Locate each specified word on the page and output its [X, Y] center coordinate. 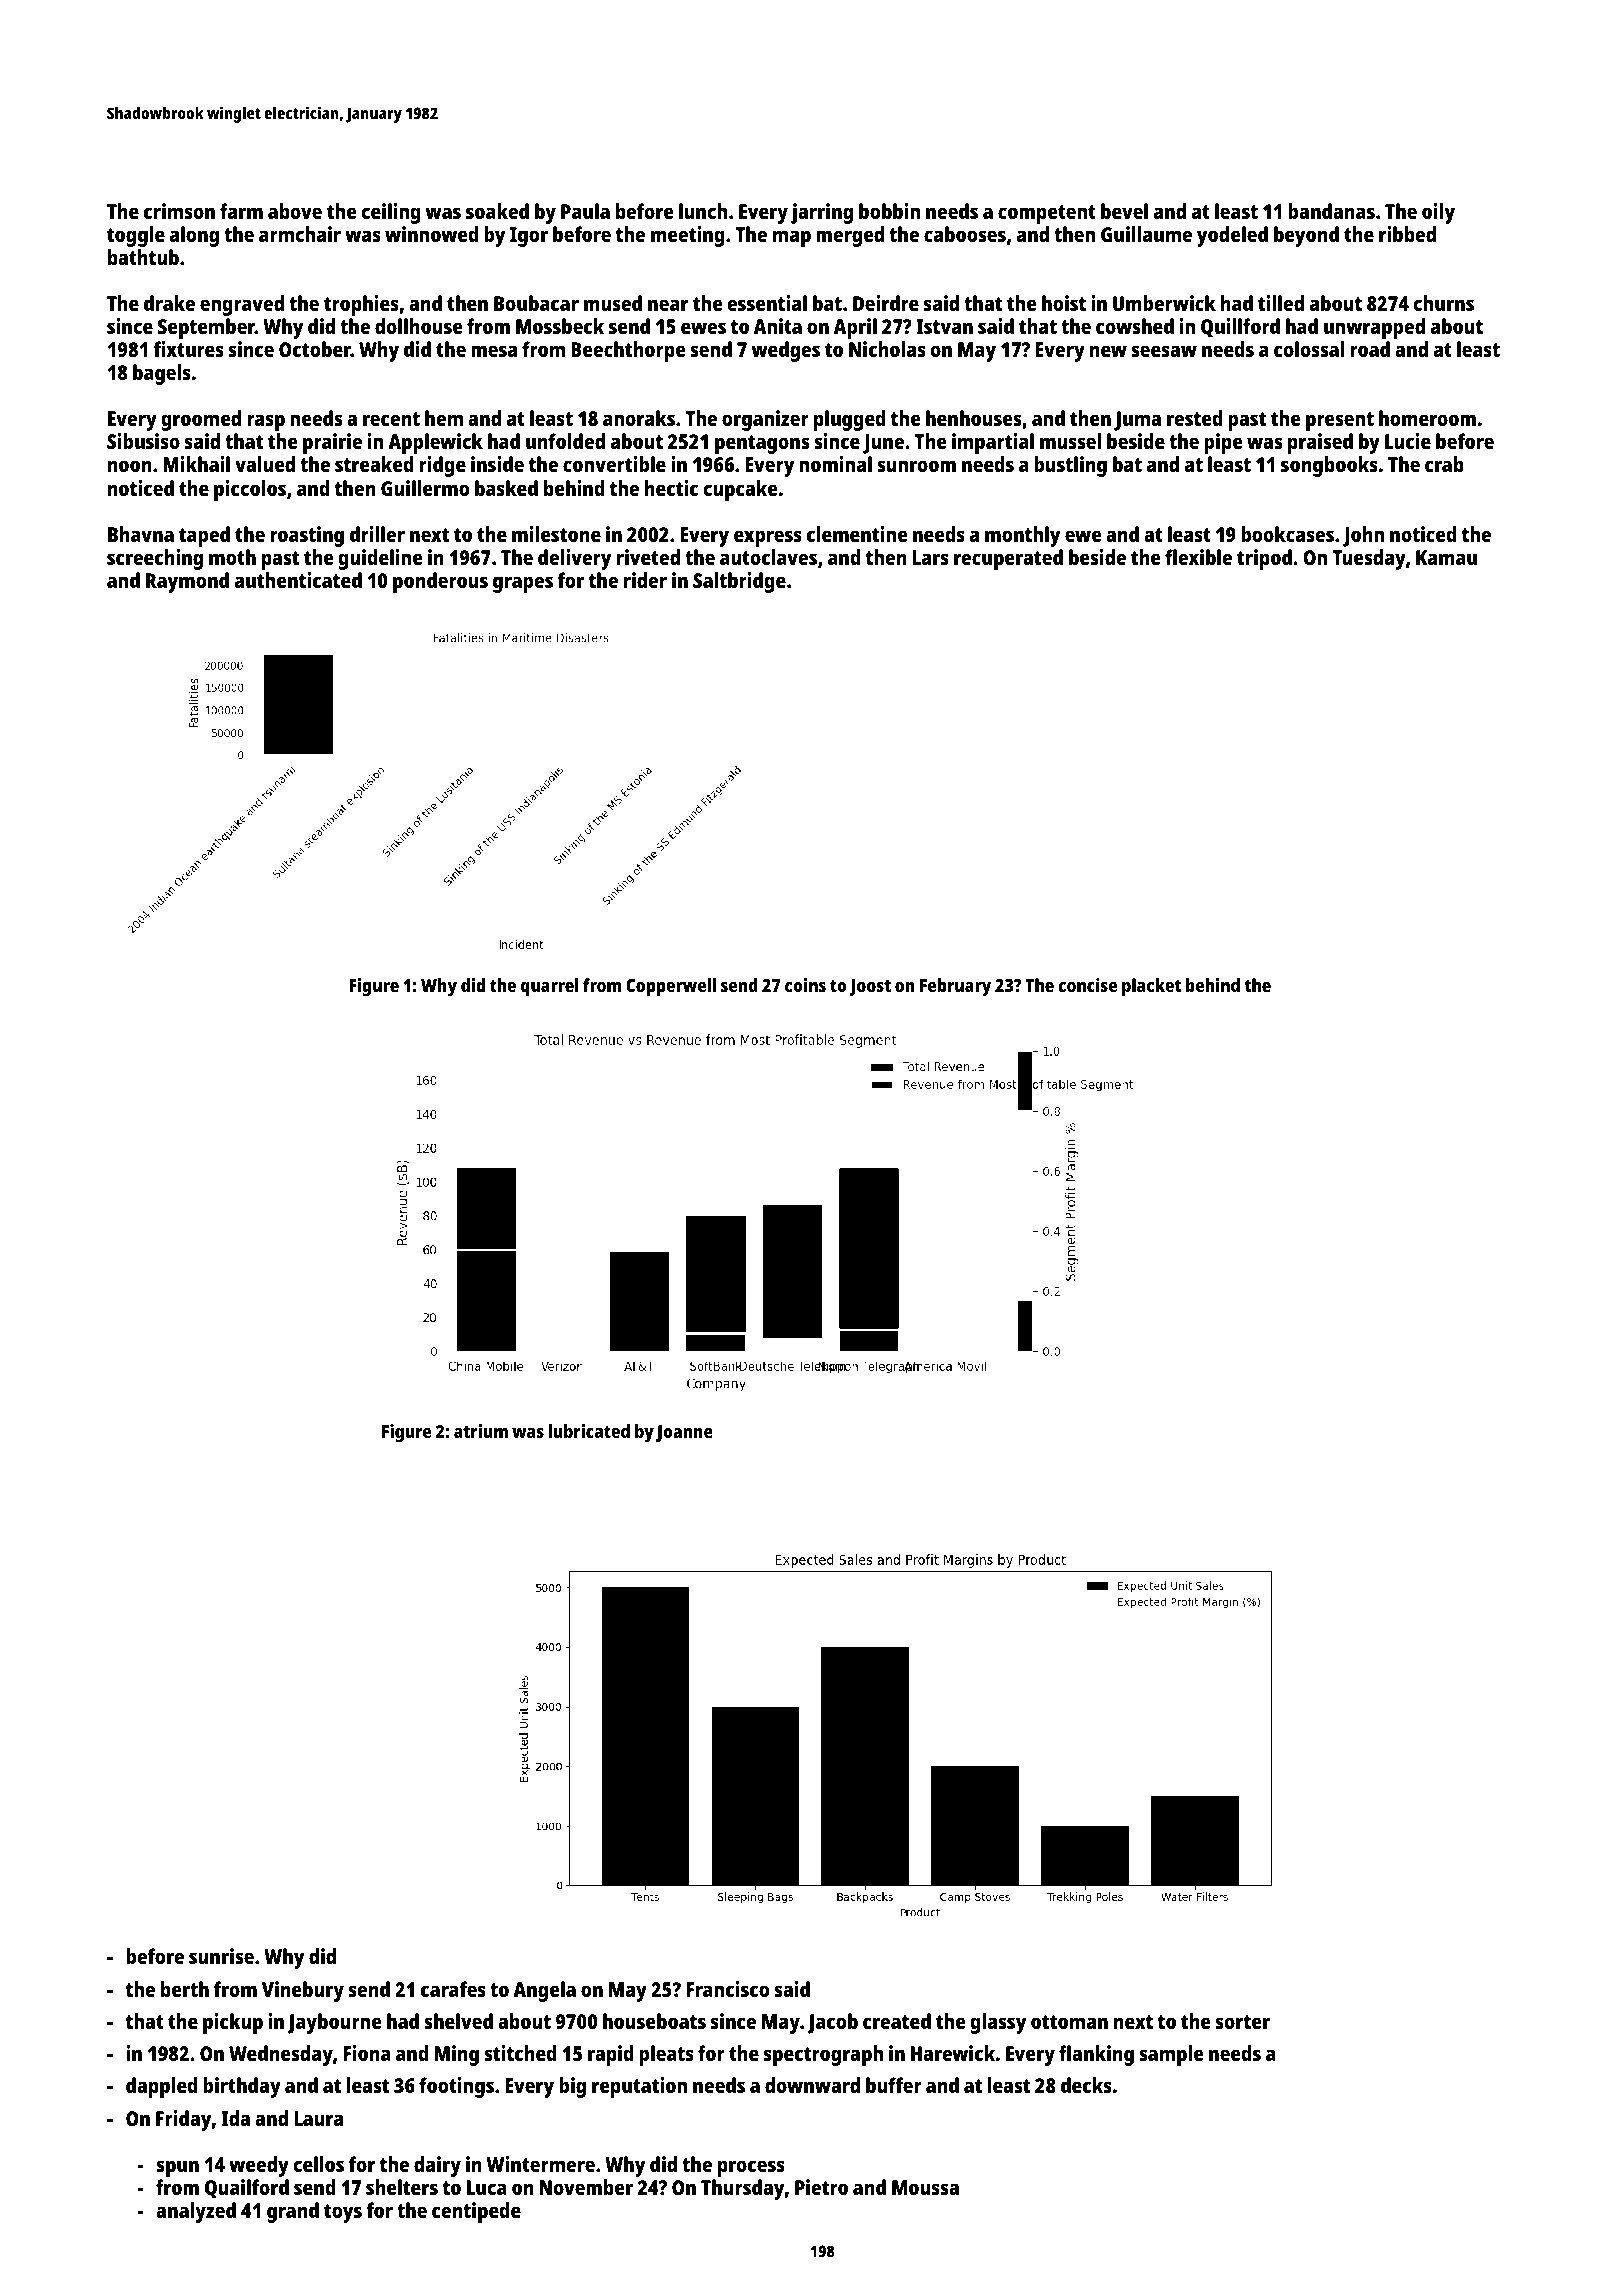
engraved [242, 305]
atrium [481, 1431]
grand [293, 2212]
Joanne [684, 1433]
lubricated [589, 1431]
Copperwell [671, 987]
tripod [1264, 559]
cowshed [1135, 326]
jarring [822, 213]
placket [1151, 987]
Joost [870, 987]
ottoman [1069, 2022]
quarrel [550, 987]
